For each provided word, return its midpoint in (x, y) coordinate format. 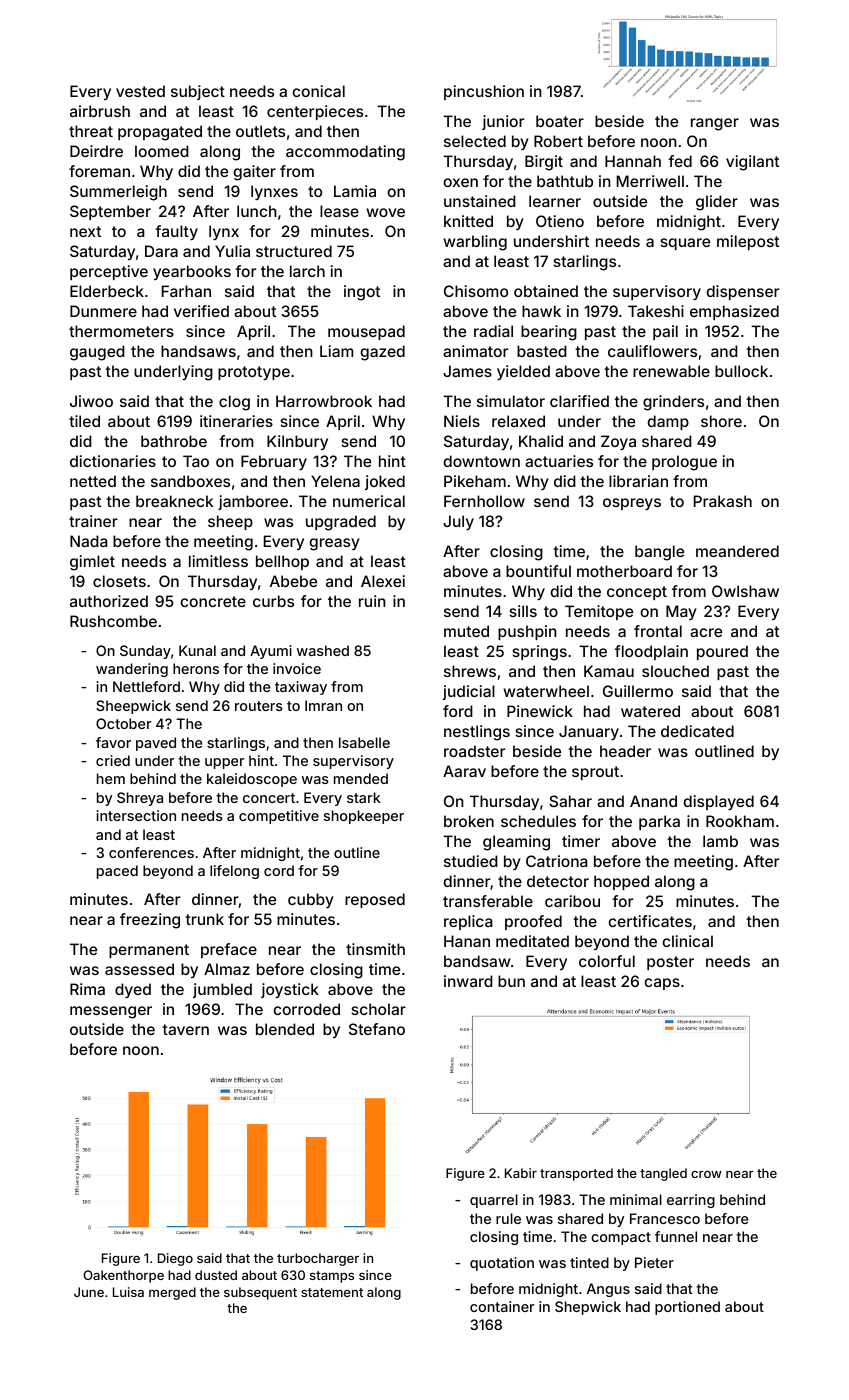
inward (468, 981)
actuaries (559, 461)
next (85, 231)
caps (662, 984)
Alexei (383, 581)
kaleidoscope (252, 780)
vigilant (752, 163)
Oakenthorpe (123, 1276)
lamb (720, 841)
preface (229, 950)
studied (471, 861)
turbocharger (318, 1259)
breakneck (174, 501)
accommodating (345, 153)
